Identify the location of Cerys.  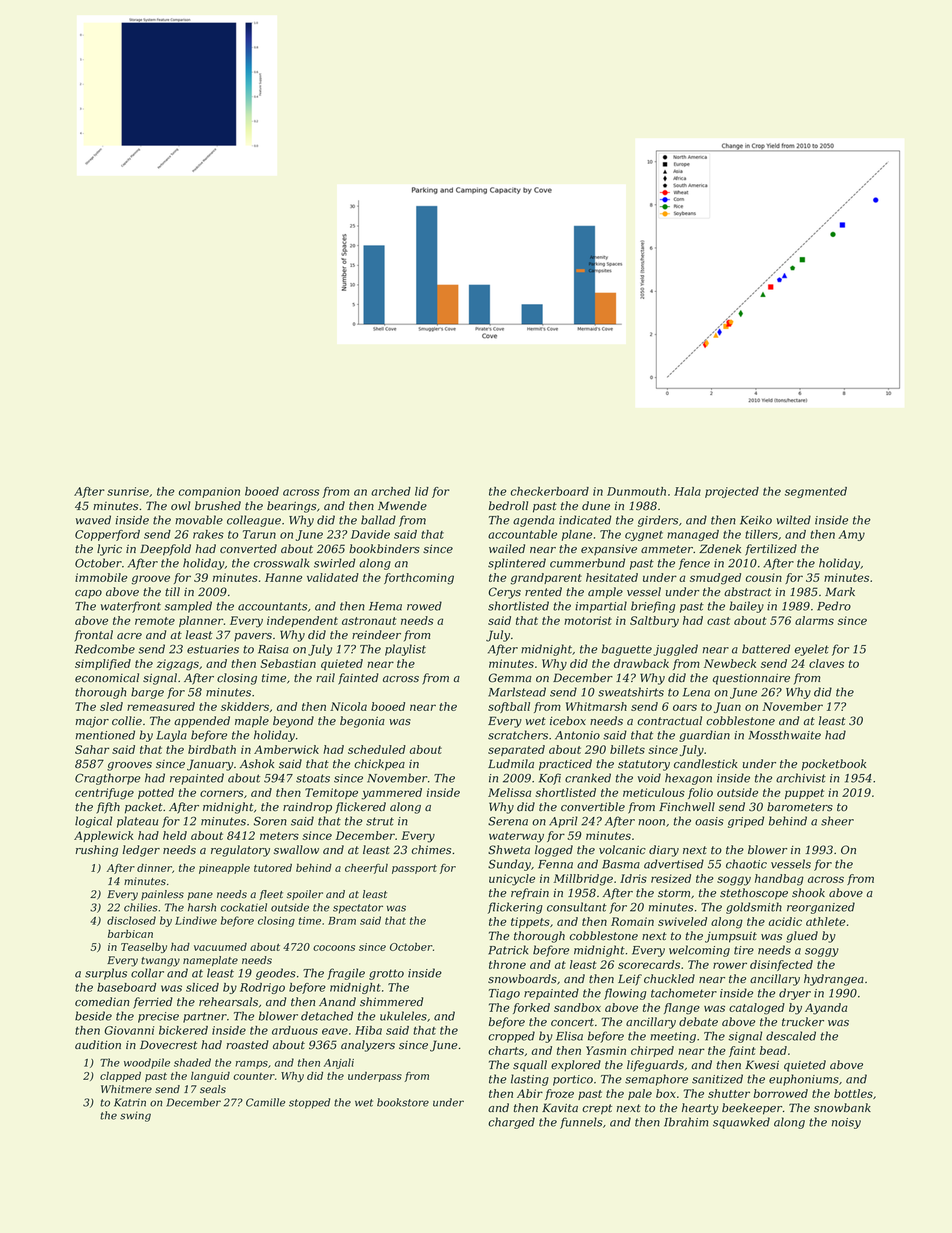
(505, 593).
